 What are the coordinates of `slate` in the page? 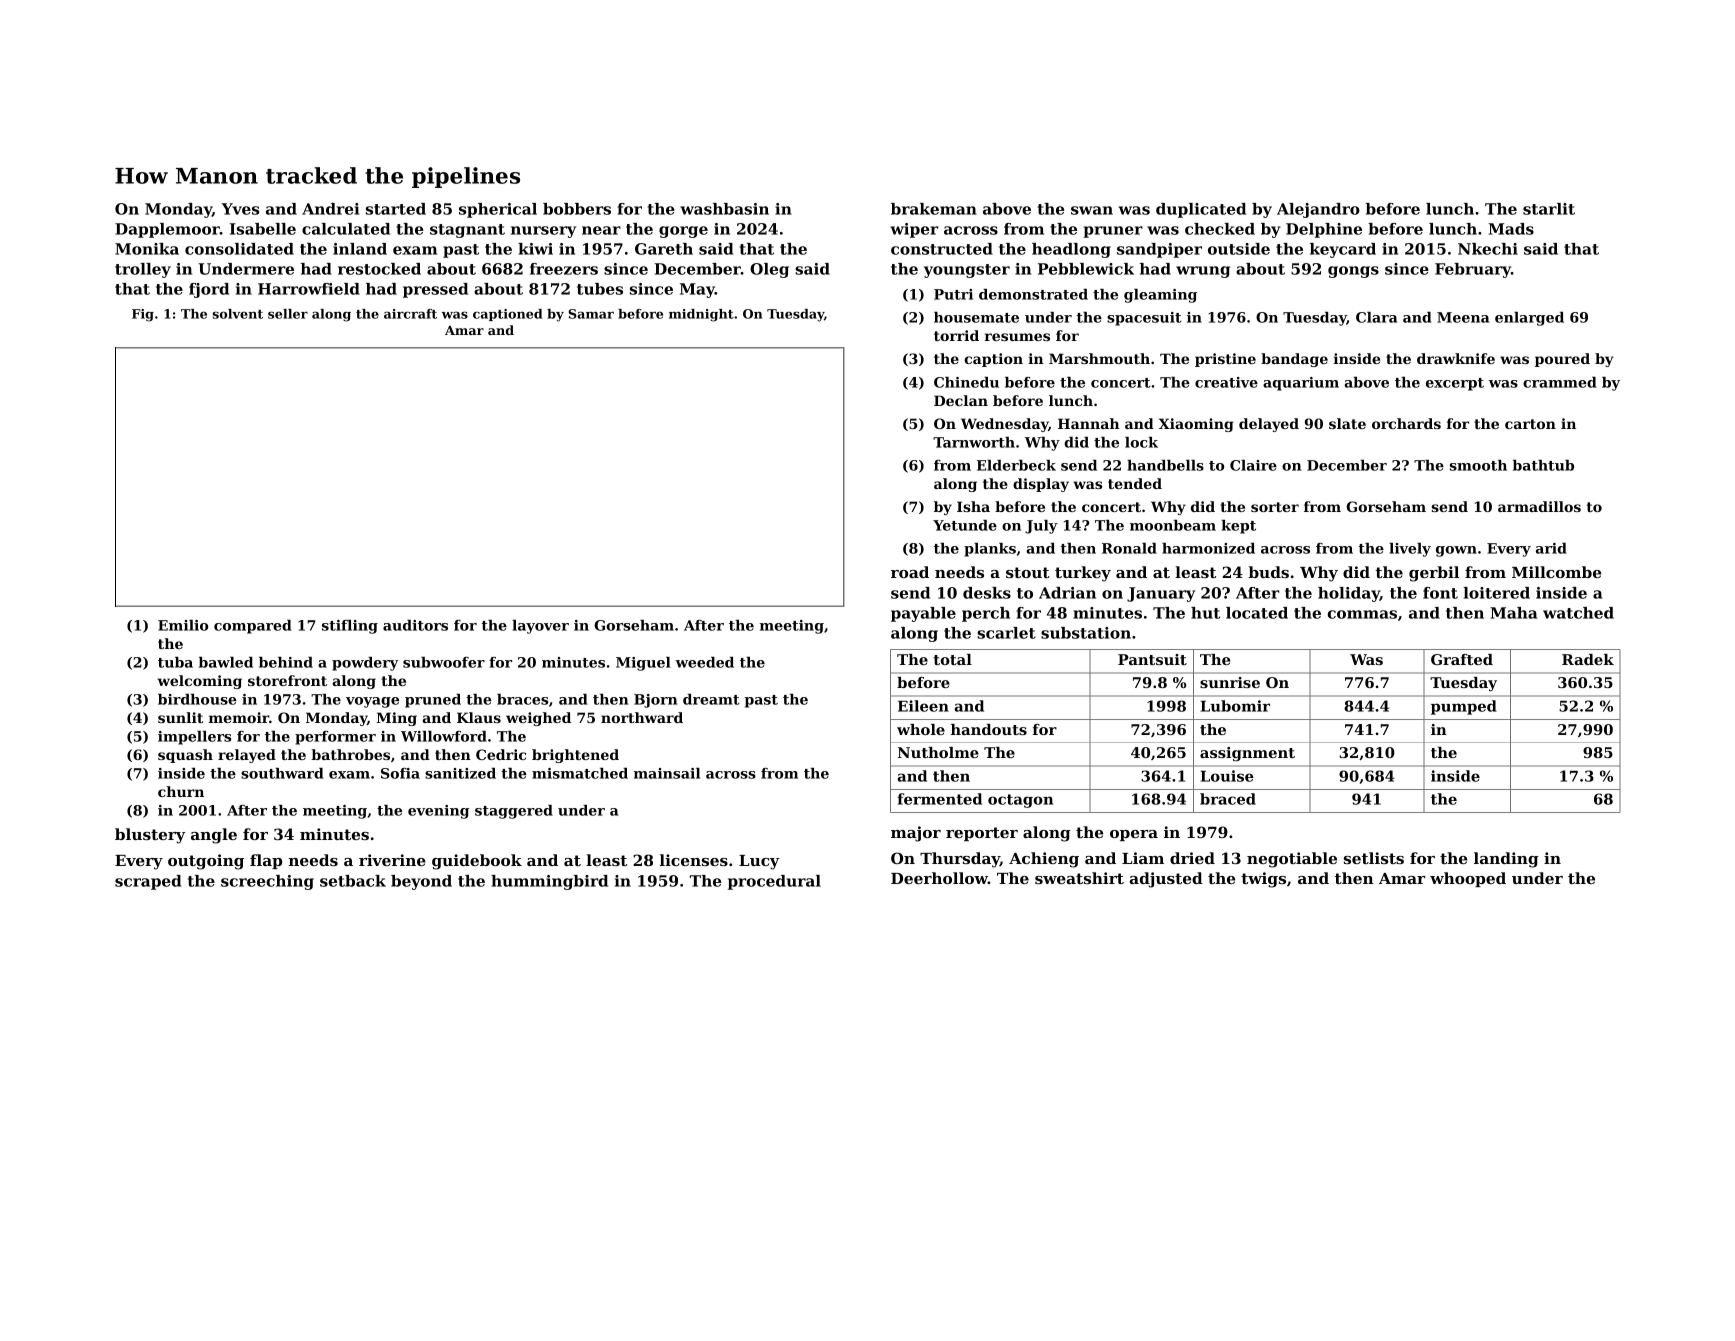 It's located at (1347, 423).
